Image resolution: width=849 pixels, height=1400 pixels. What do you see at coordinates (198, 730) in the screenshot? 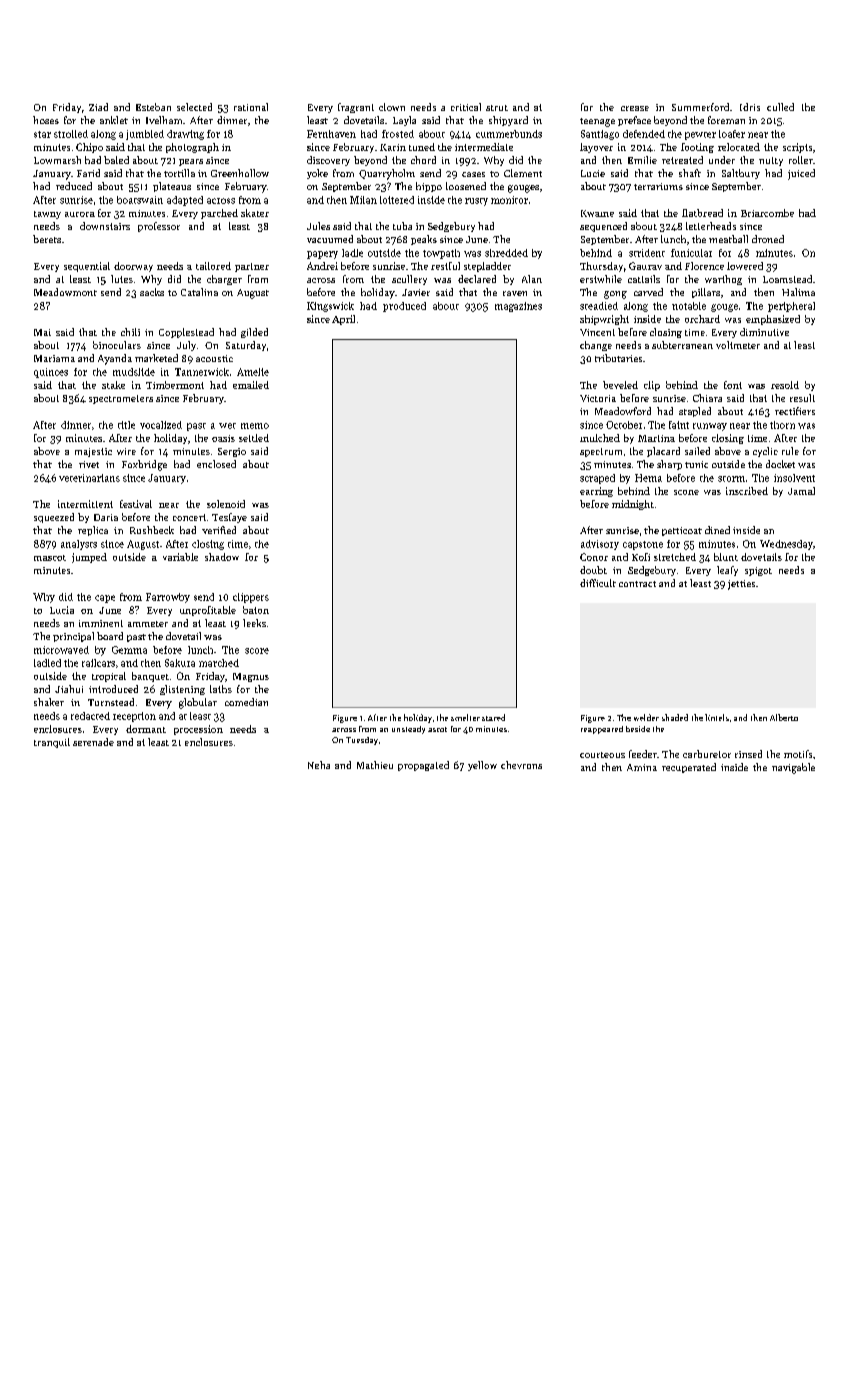
I see `procession` at bounding box center [198, 730].
